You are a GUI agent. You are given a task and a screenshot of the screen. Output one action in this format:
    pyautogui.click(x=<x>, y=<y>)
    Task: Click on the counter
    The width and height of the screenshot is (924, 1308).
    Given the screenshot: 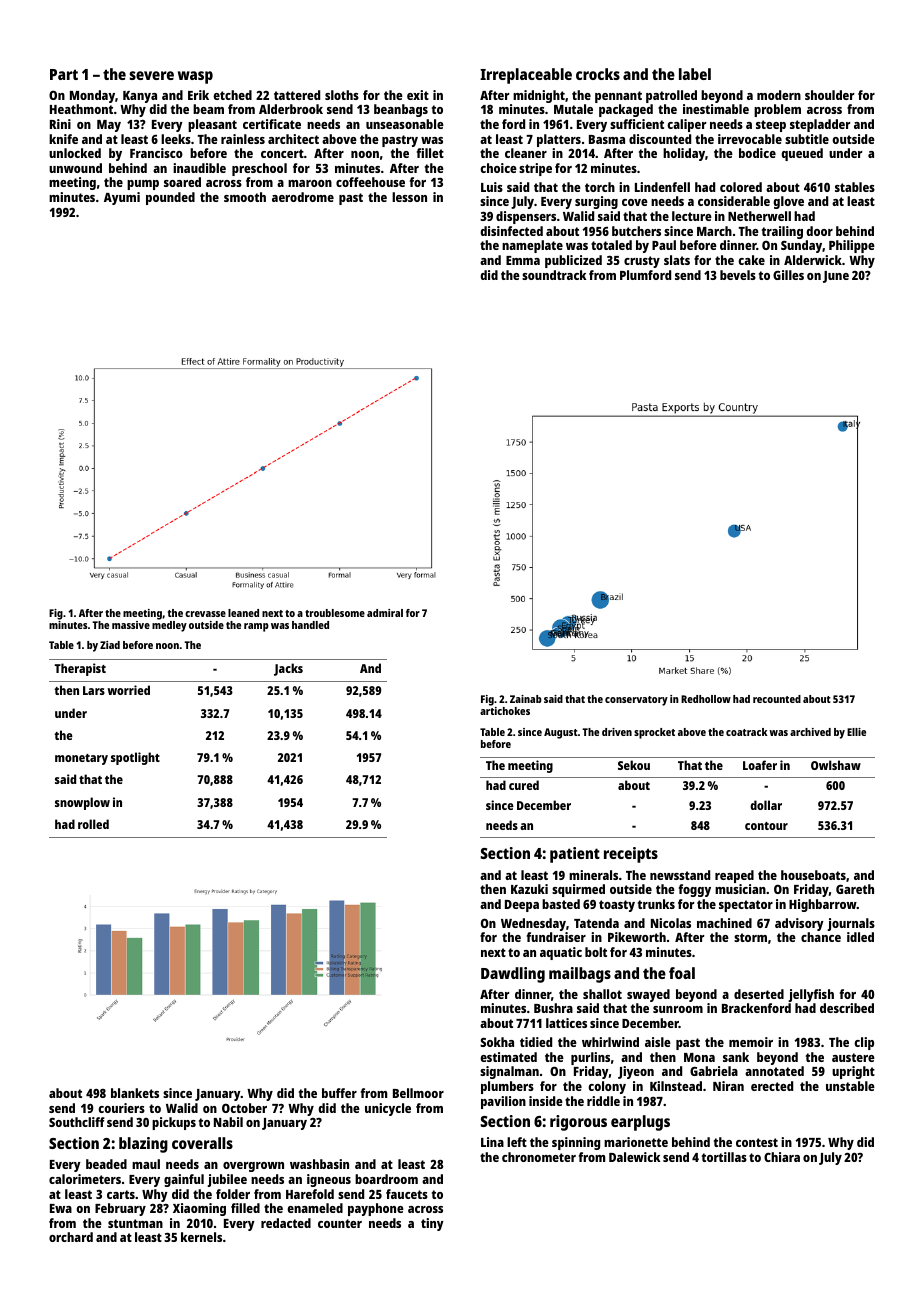 What is the action you would take?
    pyautogui.click(x=340, y=1223)
